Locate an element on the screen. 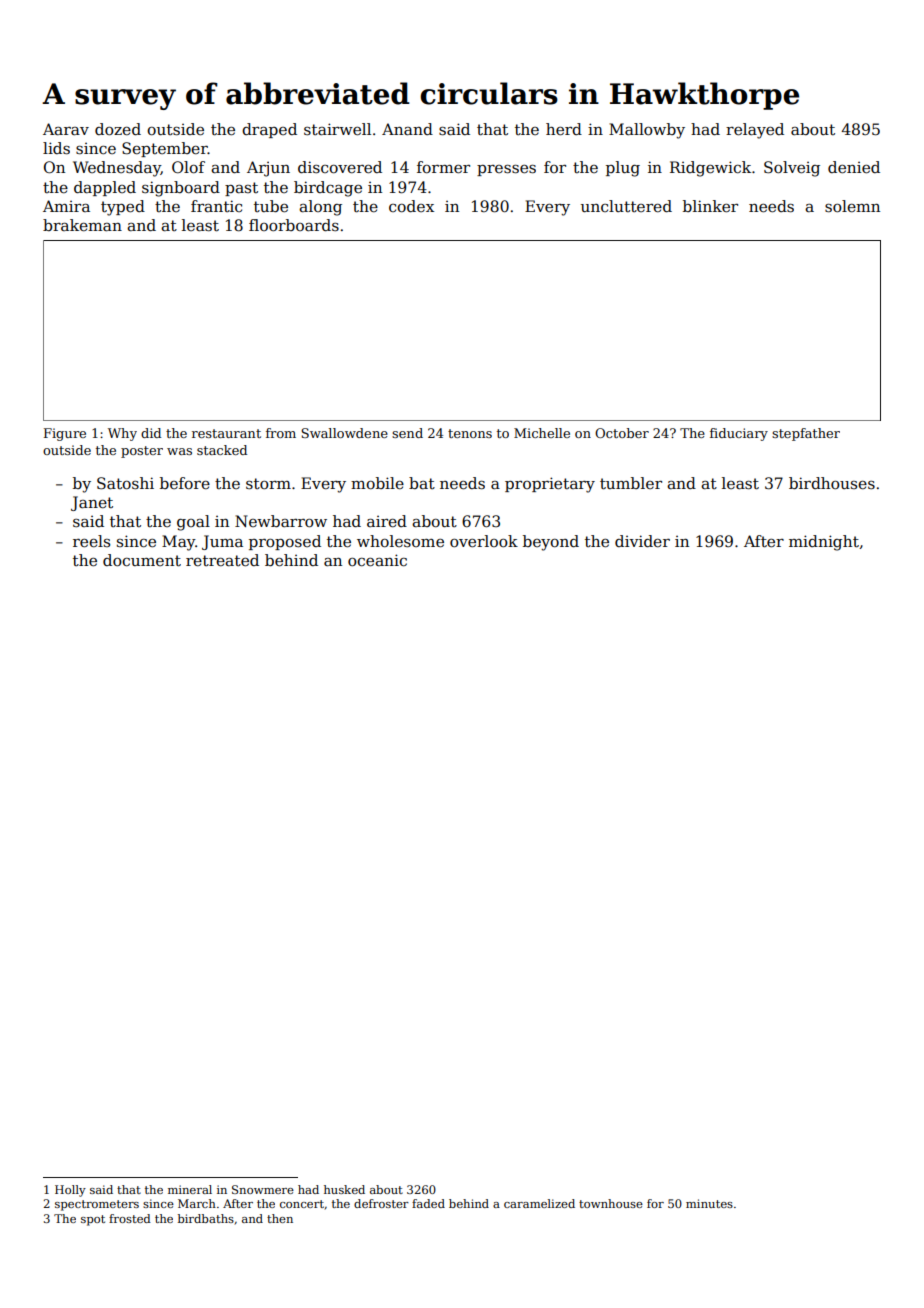 Image resolution: width=924 pixels, height=1308 pixels. midnight is located at coordinates (824, 543).
